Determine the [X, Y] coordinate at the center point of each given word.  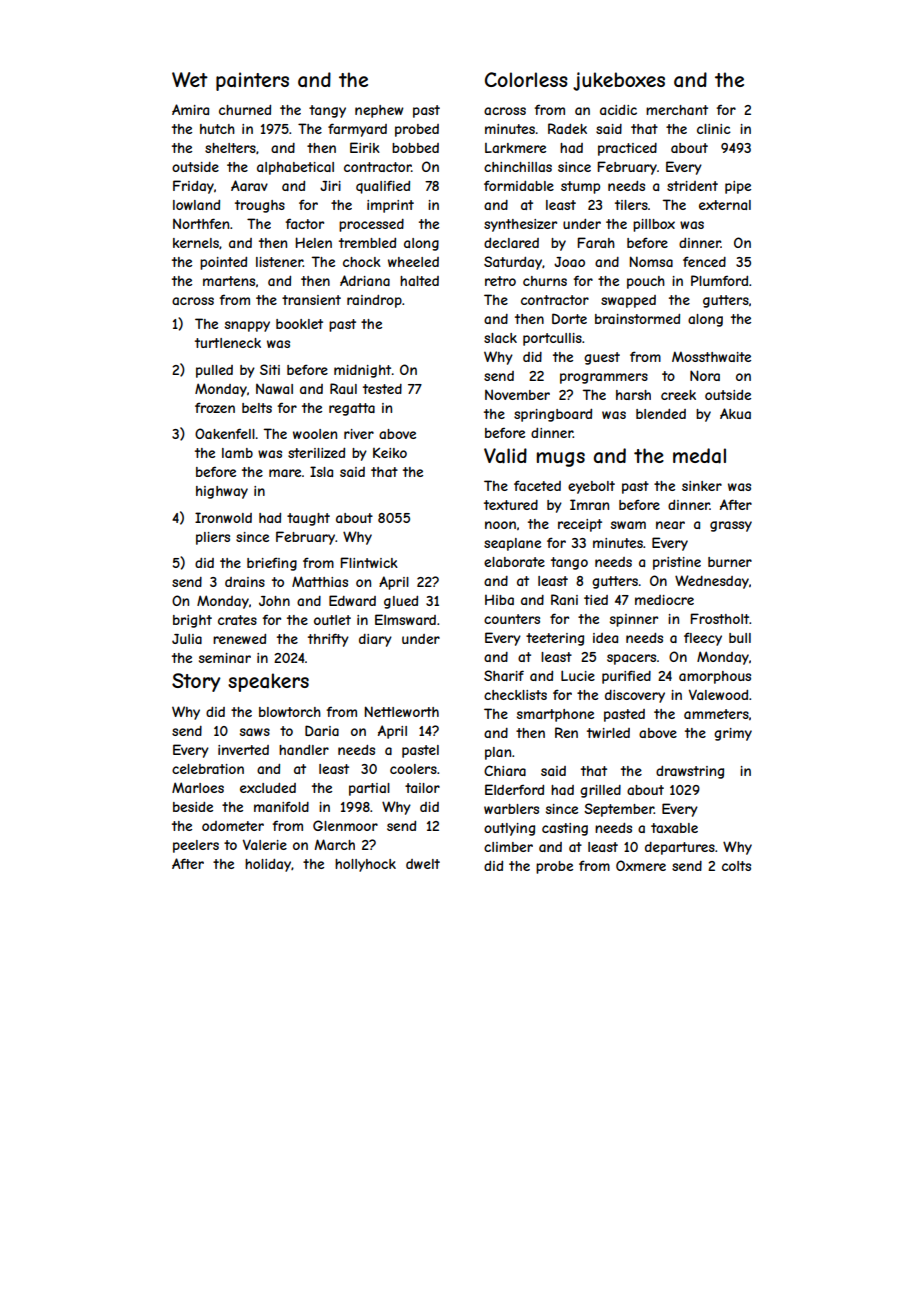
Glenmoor [345, 825]
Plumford [719, 280]
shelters [230, 148]
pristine [677, 563]
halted [419, 281]
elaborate [514, 562]
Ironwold [223, 517]
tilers [631, 205]
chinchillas [518, 167]
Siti [270, 369]
